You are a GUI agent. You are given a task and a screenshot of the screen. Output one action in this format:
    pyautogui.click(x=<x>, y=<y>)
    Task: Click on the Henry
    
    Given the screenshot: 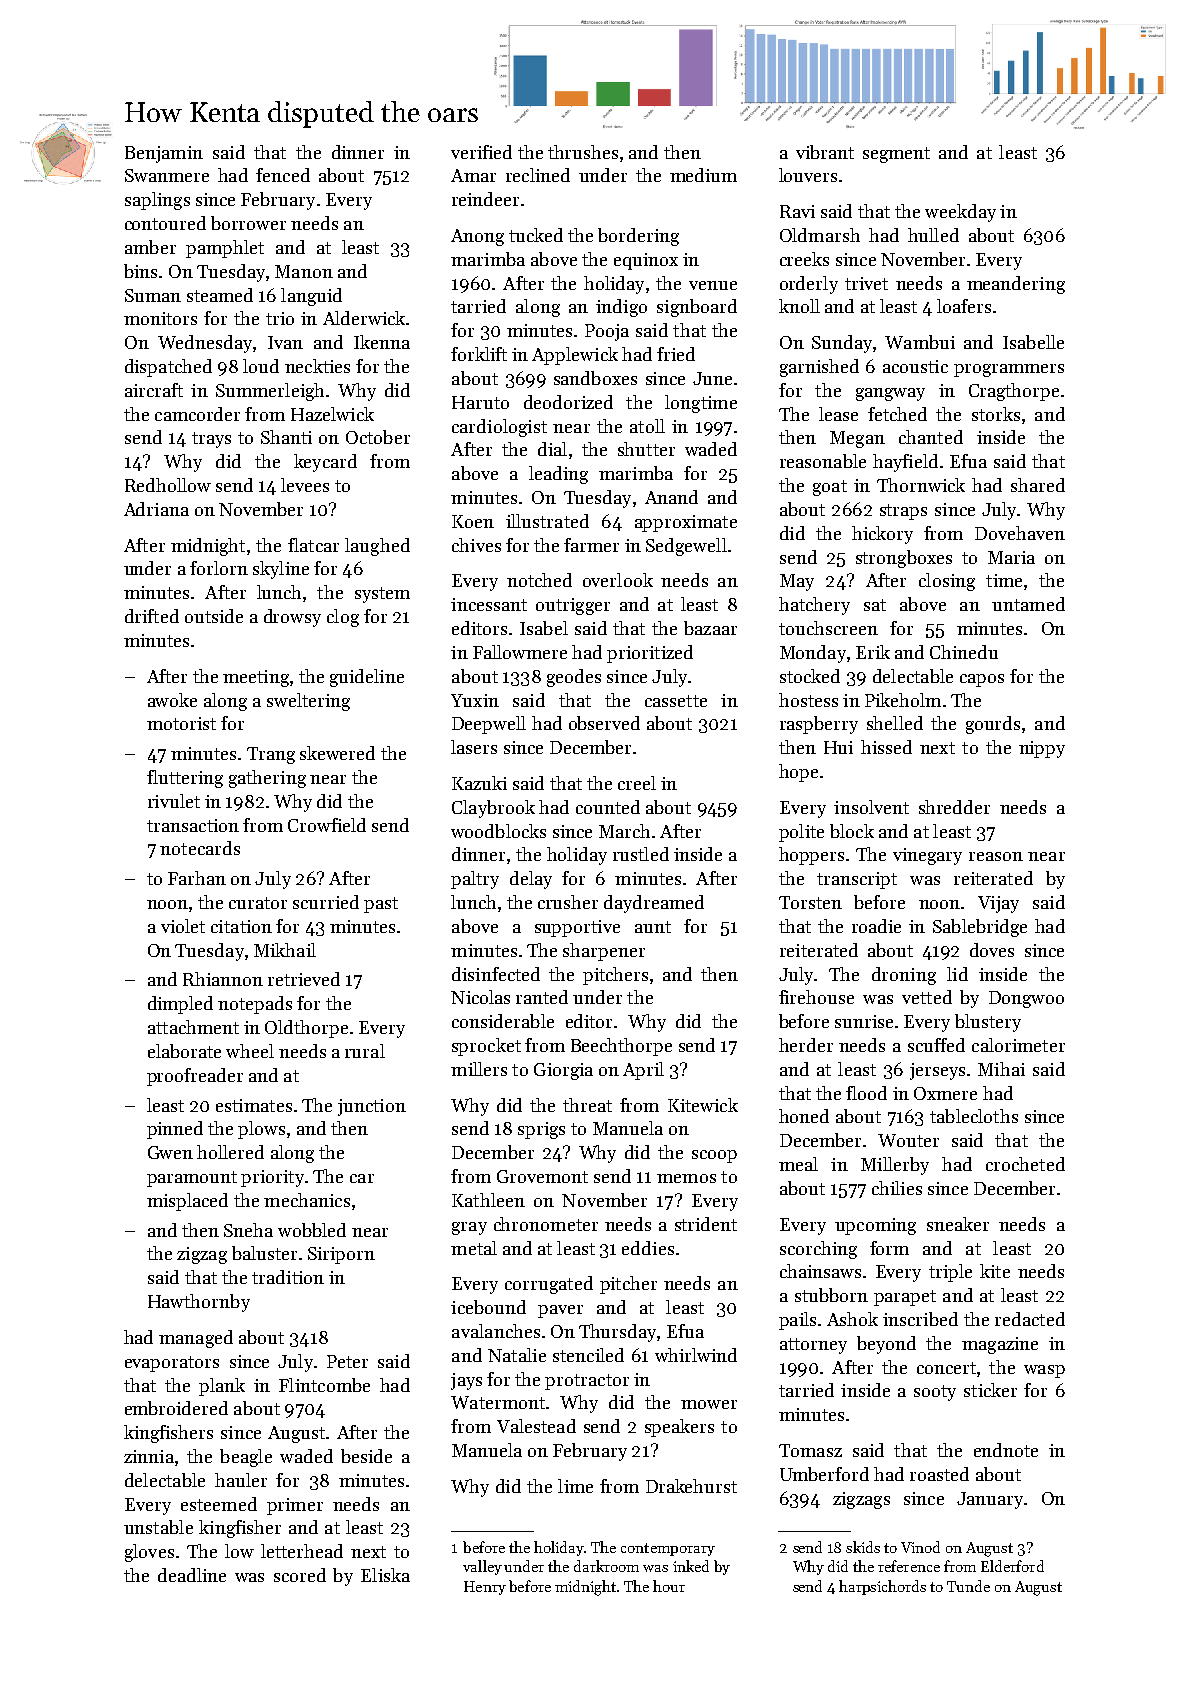 What is the action you would take?
    pyautogui.click(x=485, y=1588)
